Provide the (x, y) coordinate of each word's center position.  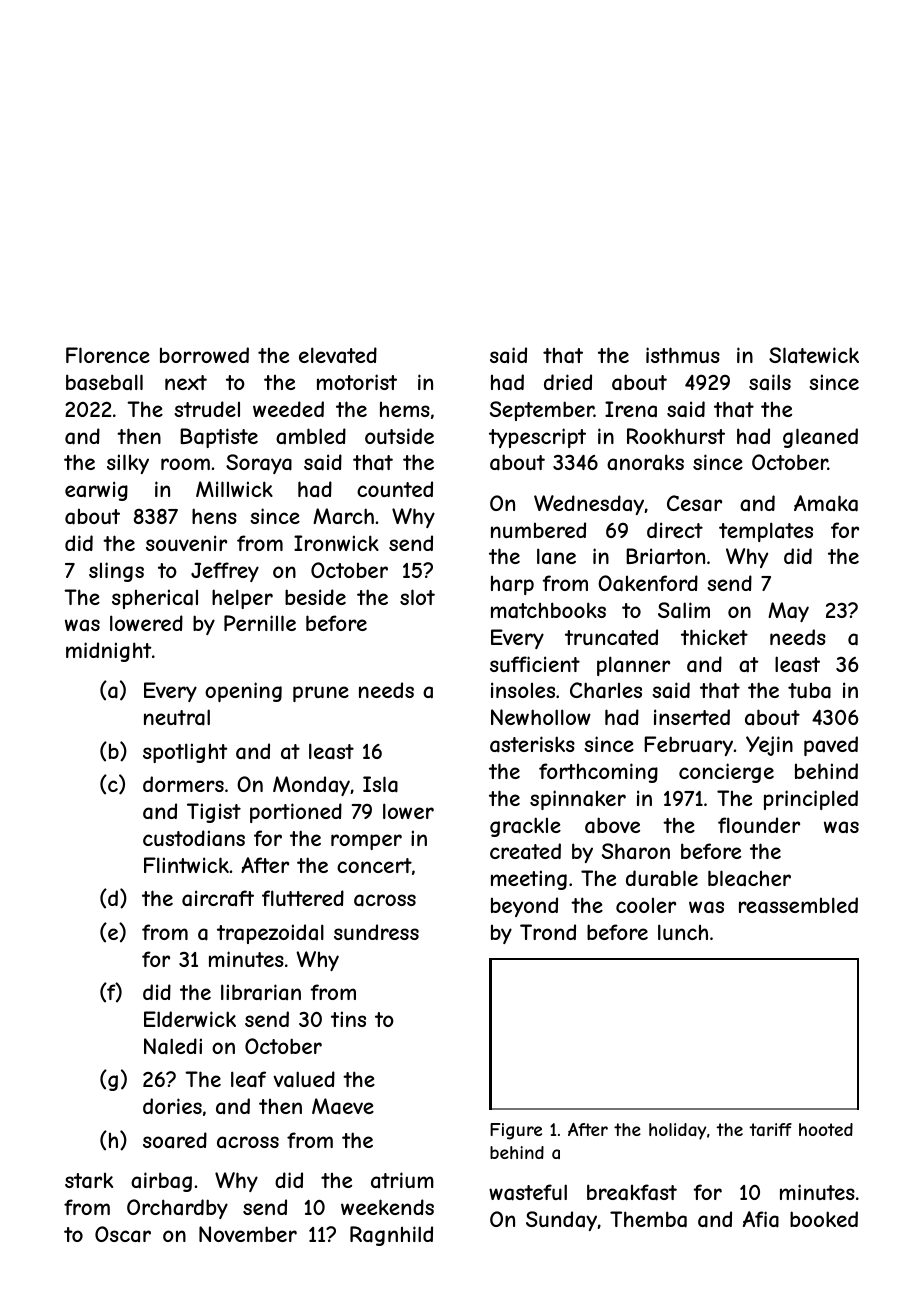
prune (321, 694)
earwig (96, 491)
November (248, 1234)
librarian (261, 992)
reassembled (798, 905)
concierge (726, 773)
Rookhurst (676, 436)
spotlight (185, 753)
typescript (537, 438)
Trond (548, 932)
